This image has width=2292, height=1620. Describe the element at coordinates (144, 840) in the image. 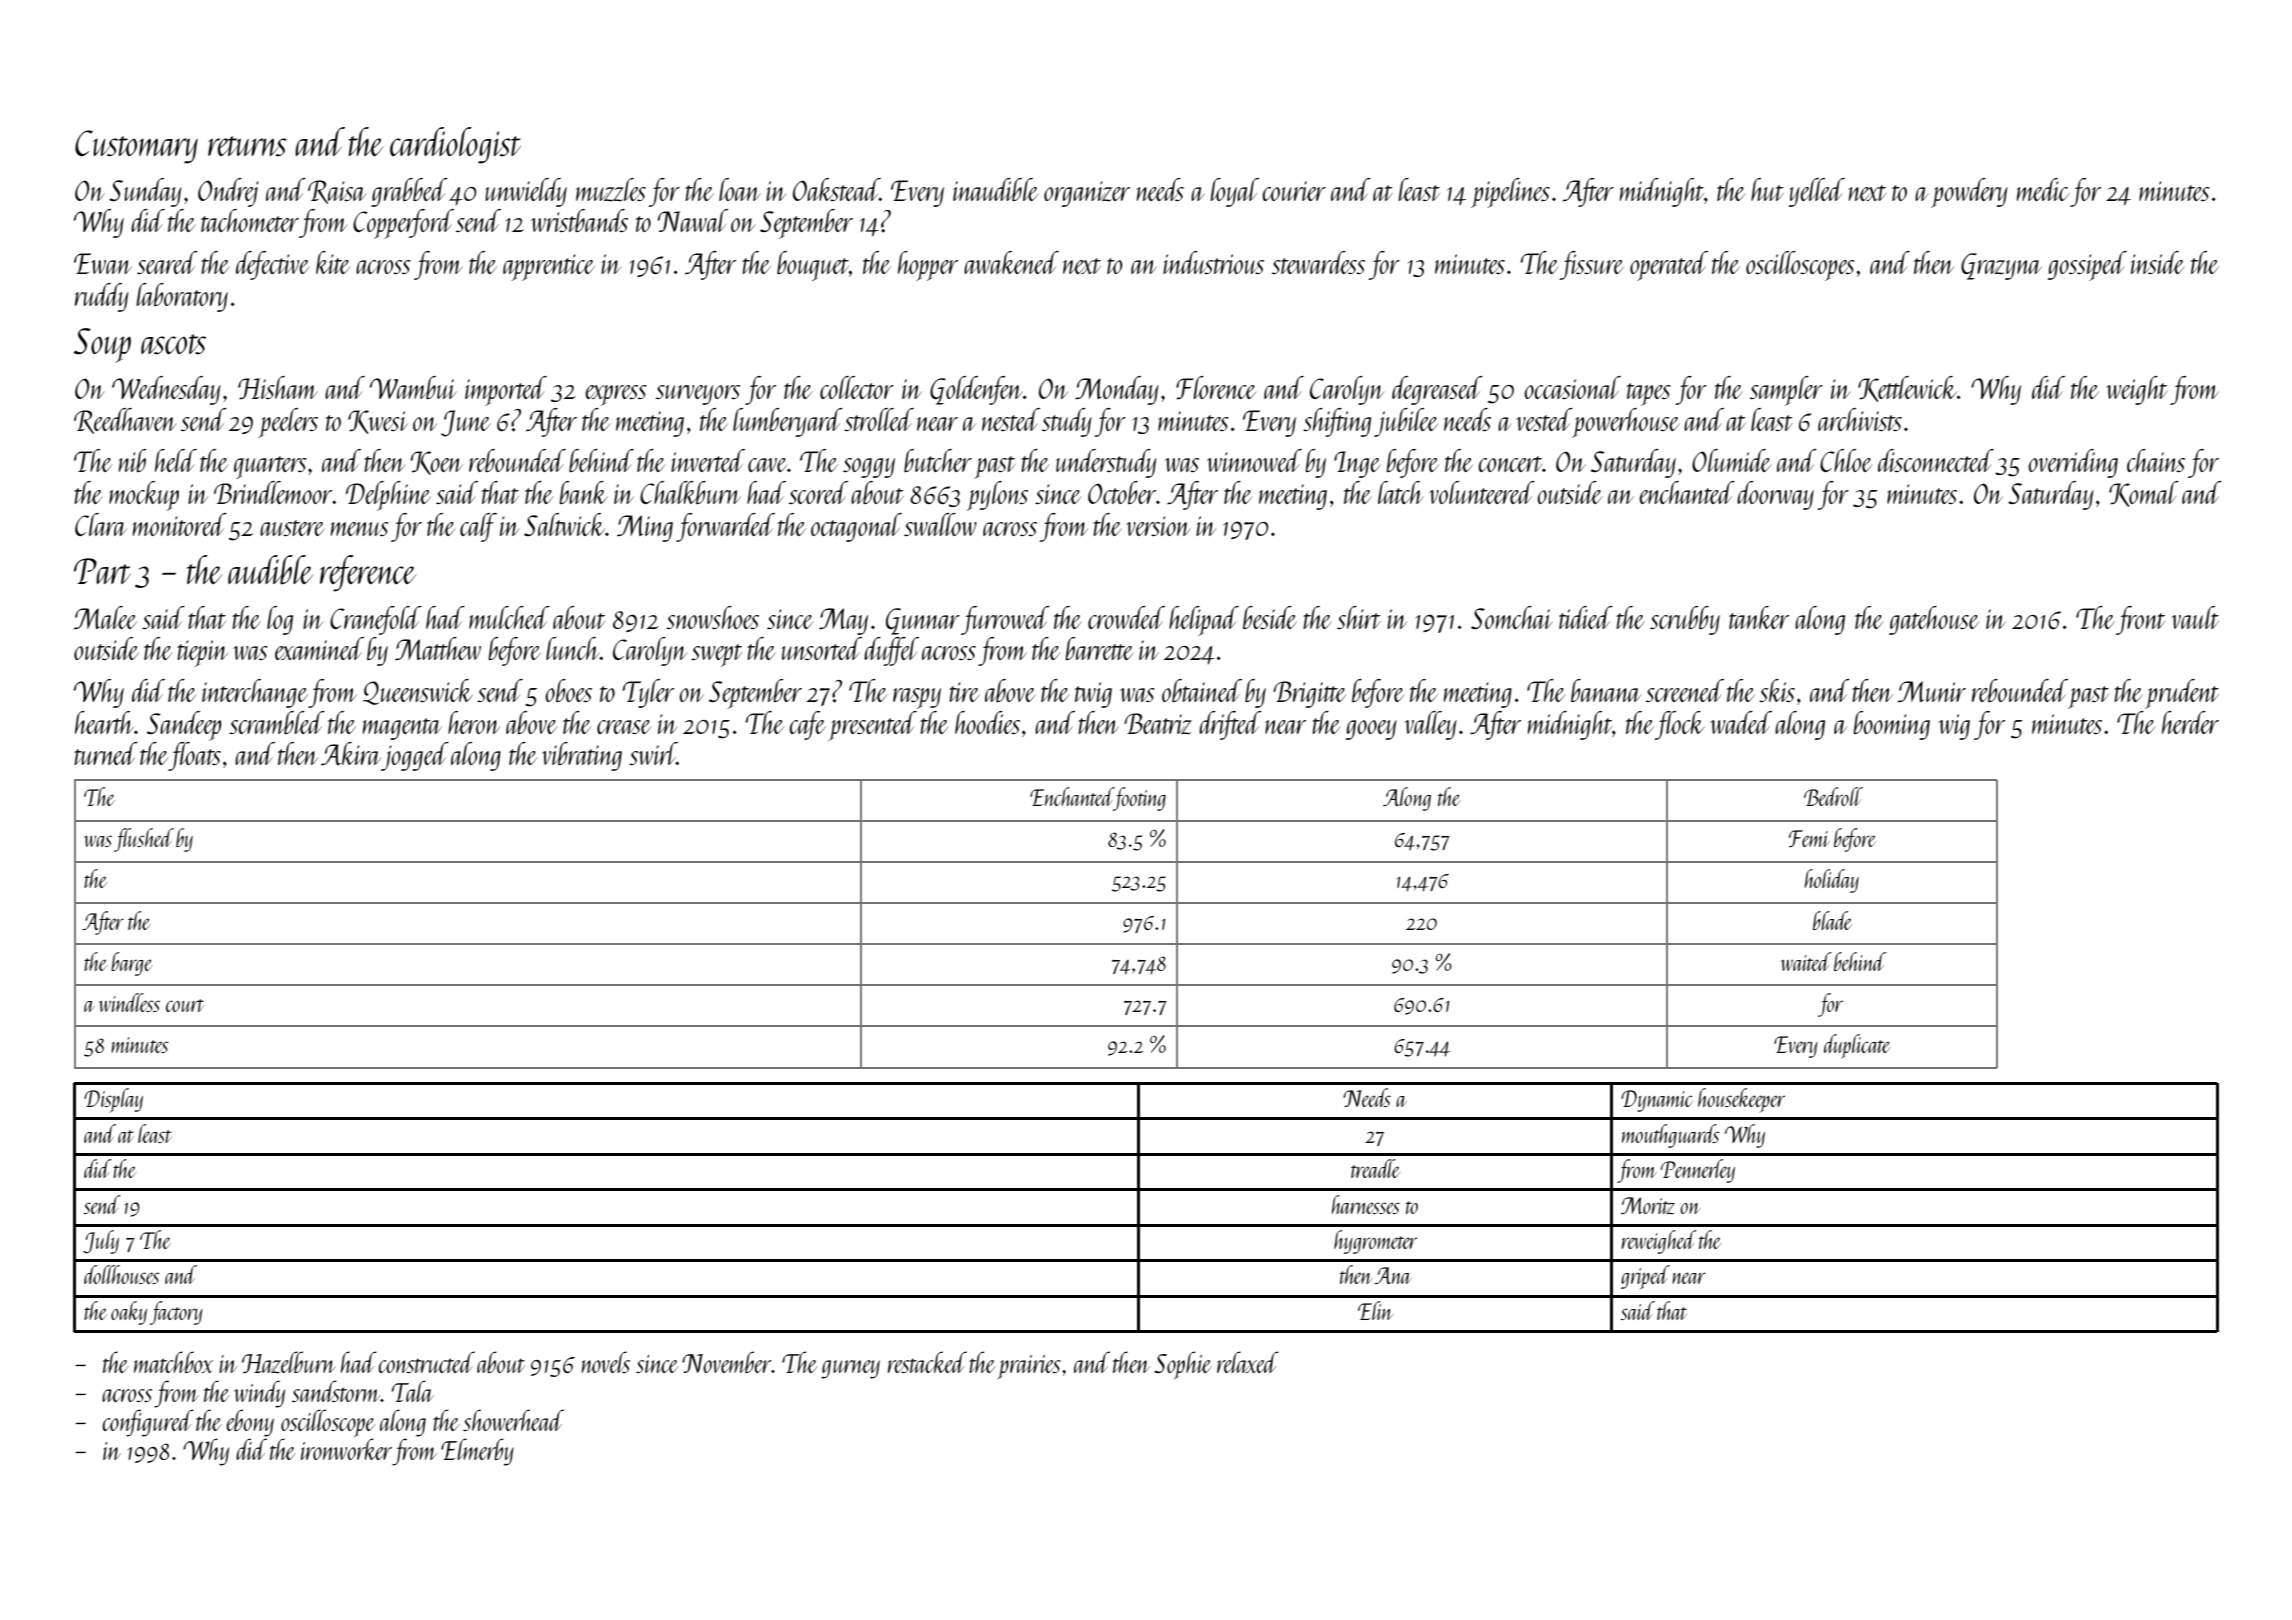

I see `flushed` at that location.
